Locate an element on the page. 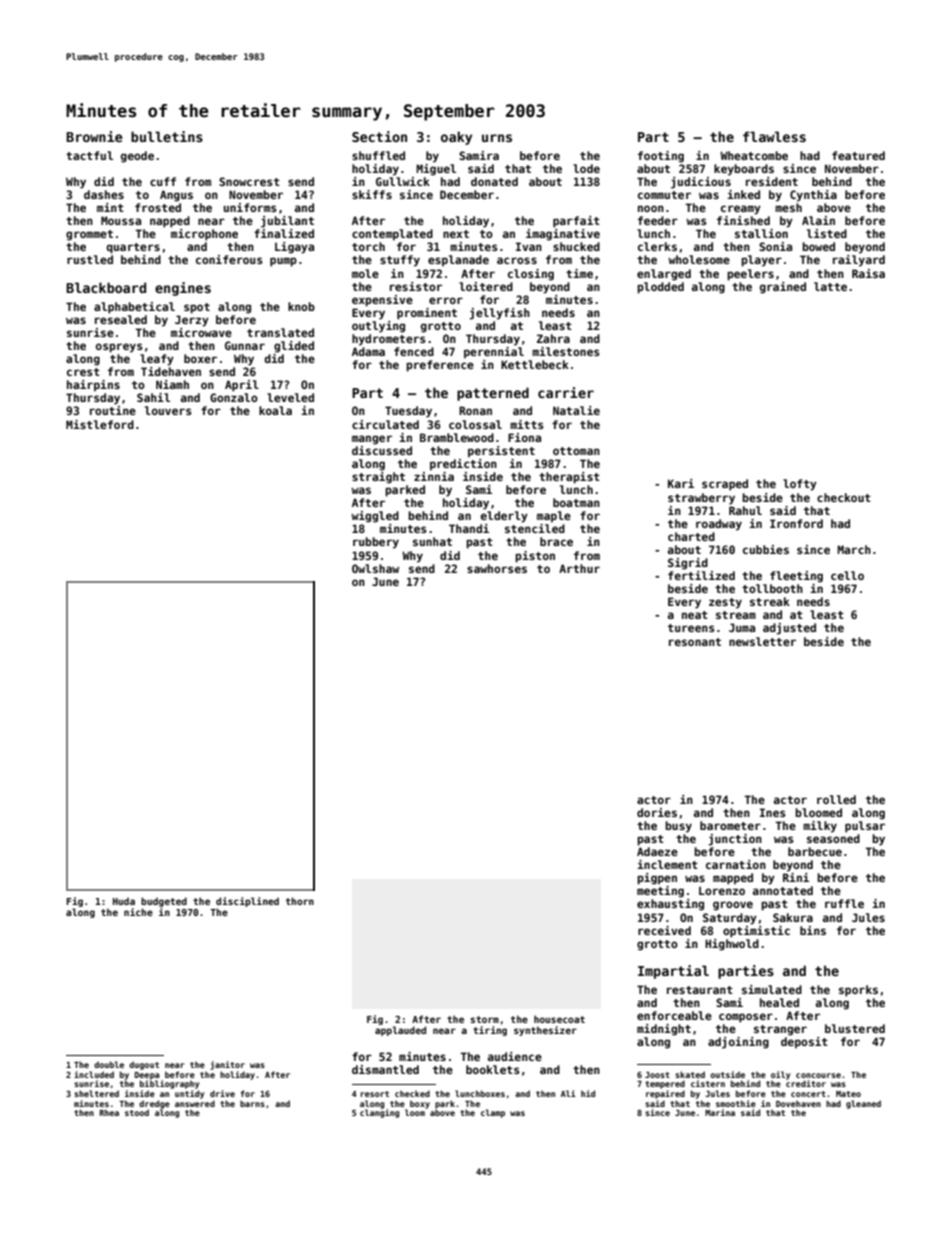 The image size is (952, 1233). barns is located at coordinates (252, 1103).
